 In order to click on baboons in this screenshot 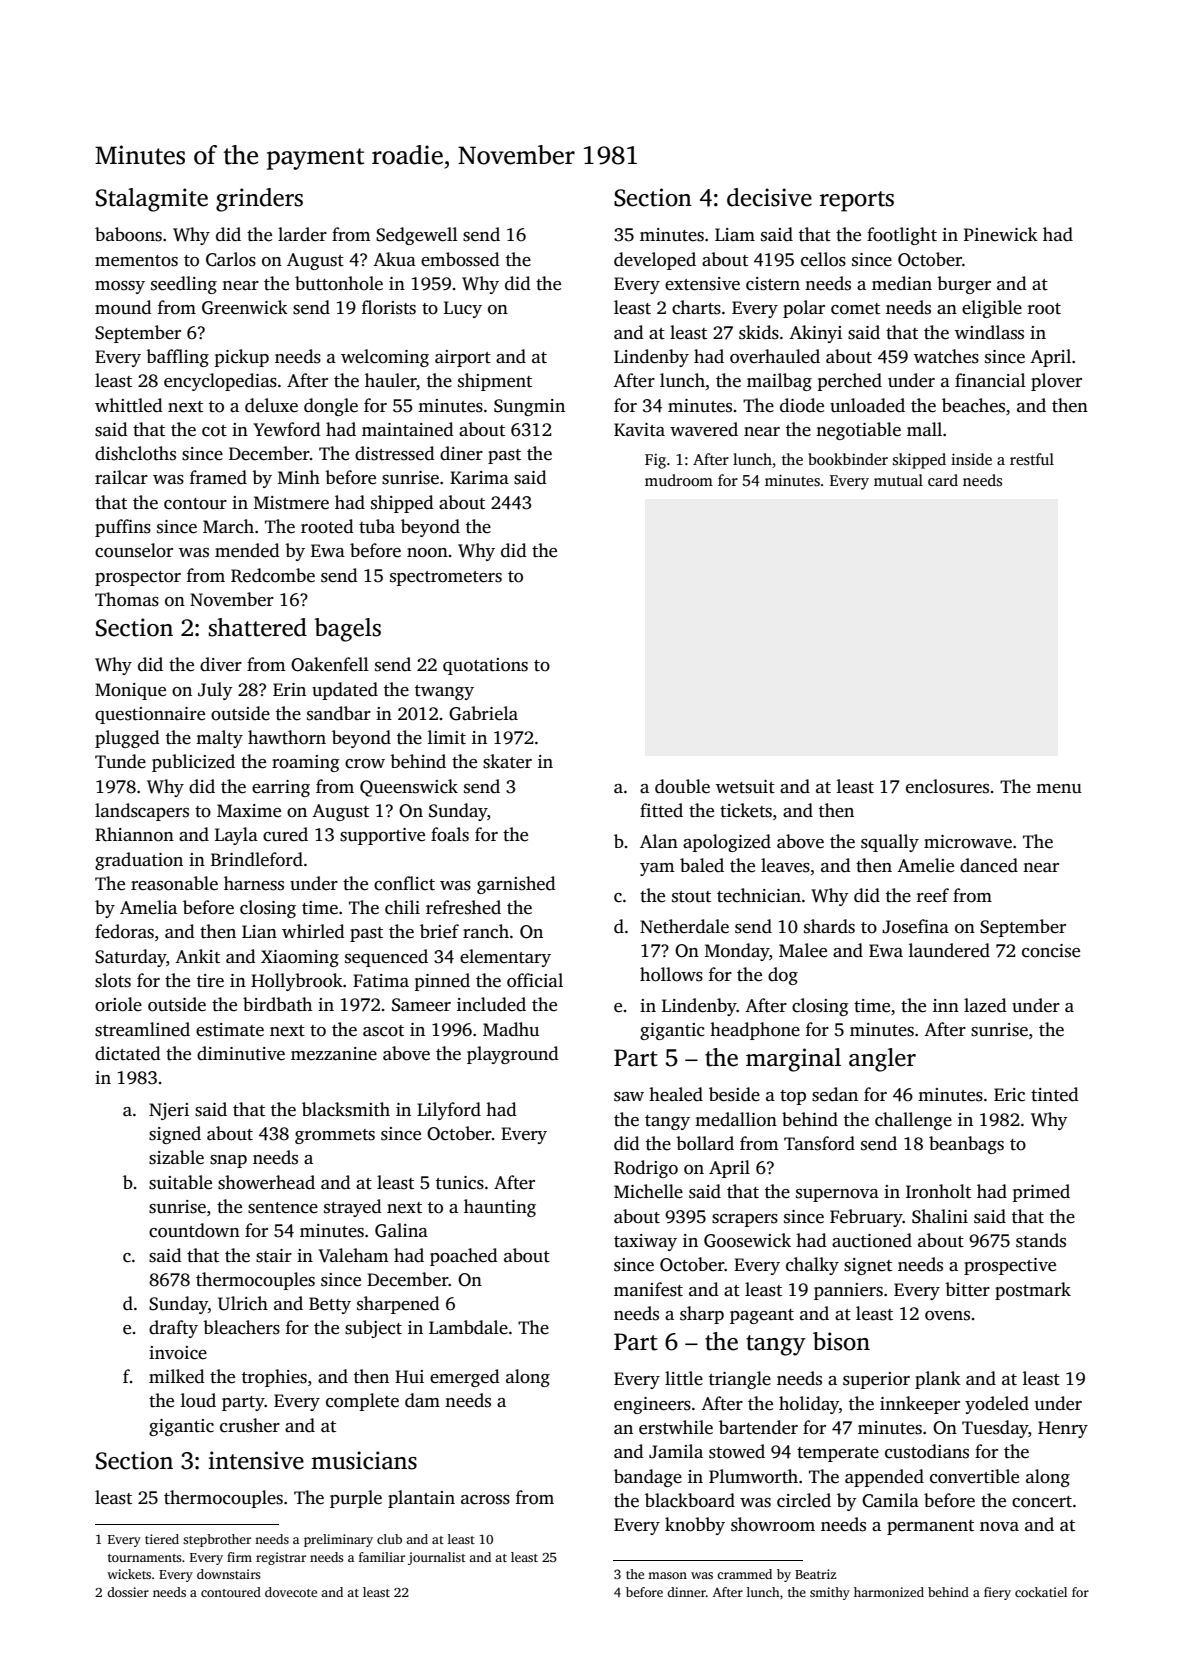, I will do `click(128, 234)`.
